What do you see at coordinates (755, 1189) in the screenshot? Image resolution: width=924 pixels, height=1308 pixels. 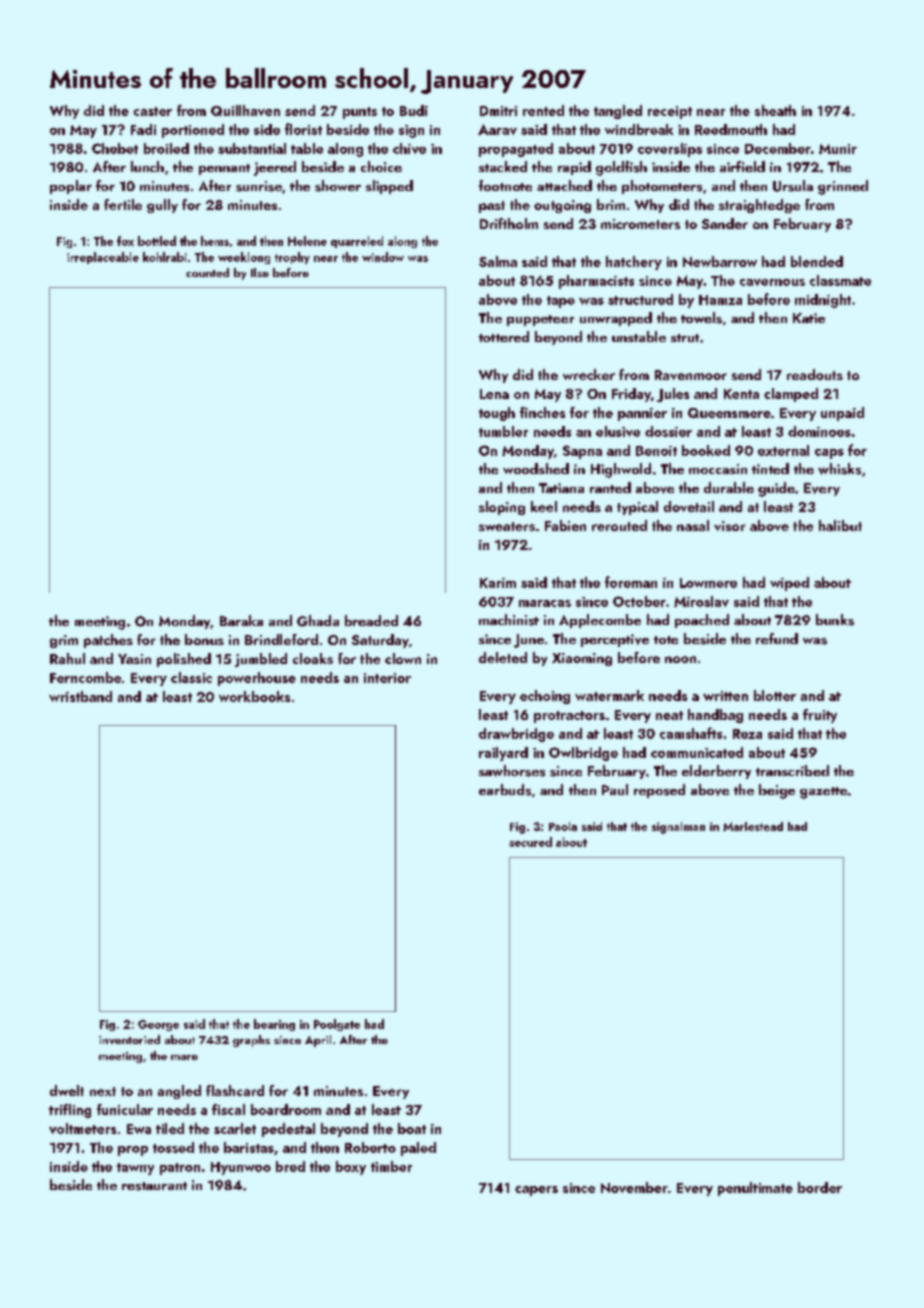 I see `penultimate` at bounding box center [755, 1189].
